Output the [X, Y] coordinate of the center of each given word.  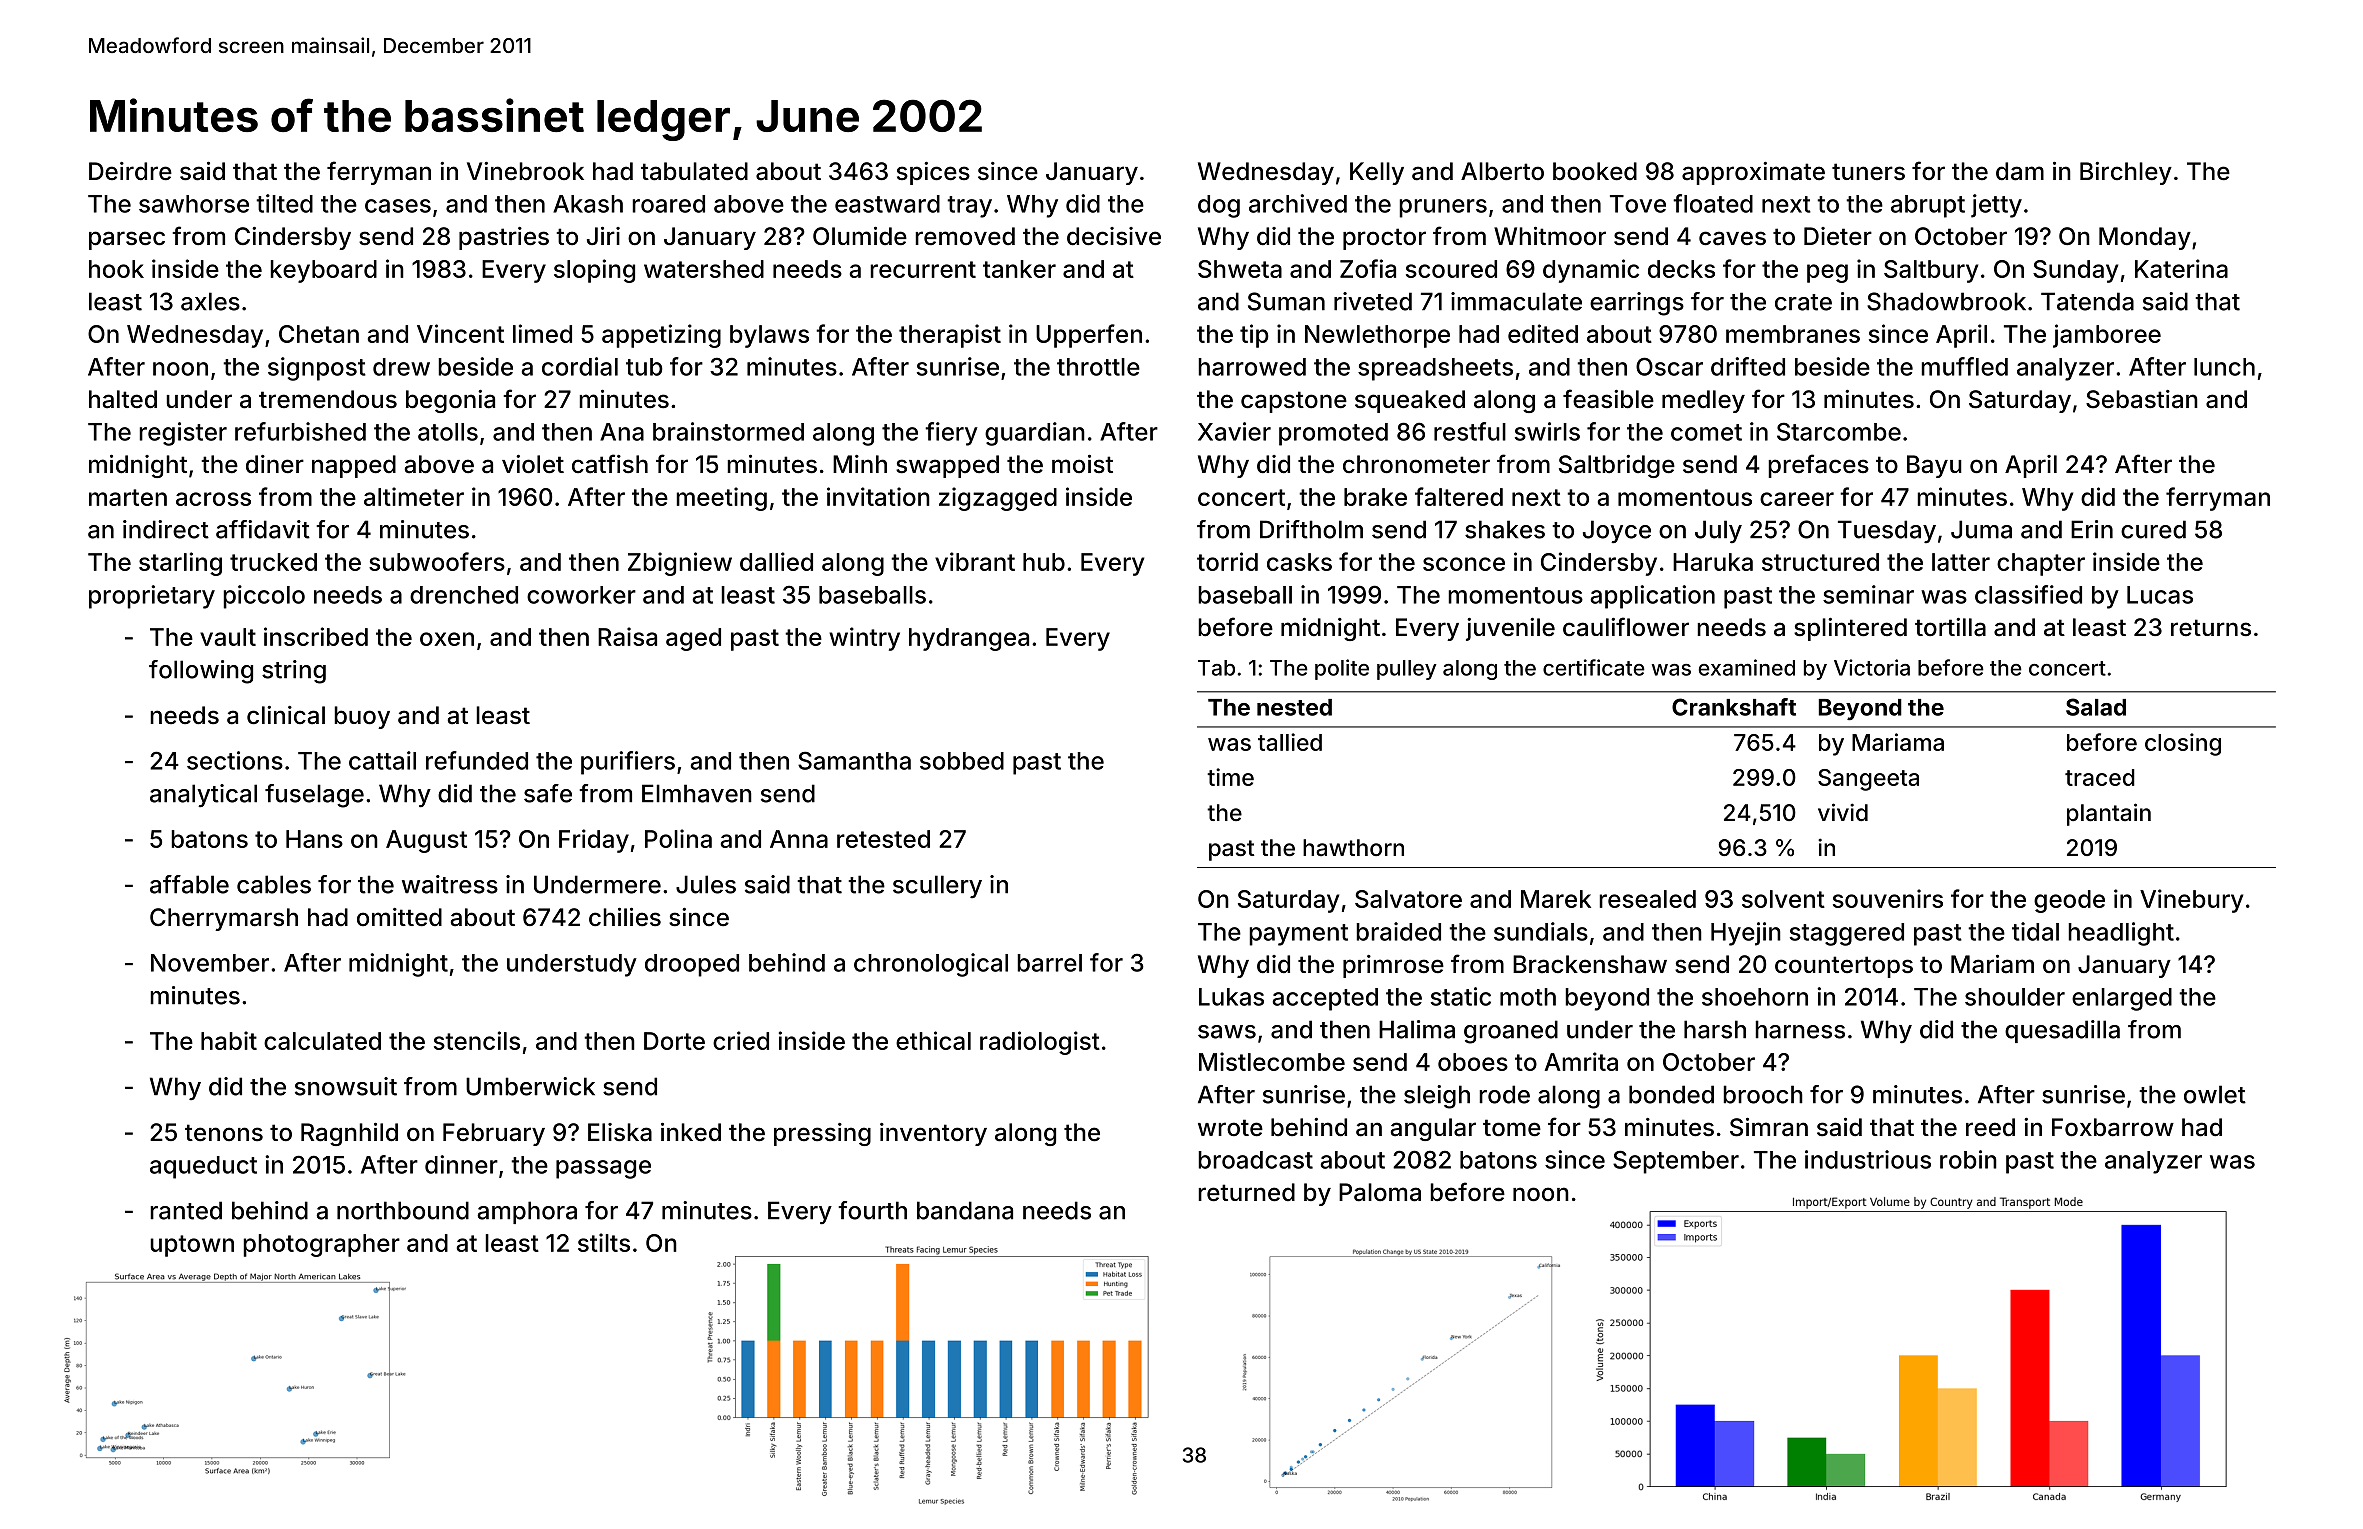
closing [2183, 744]
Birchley [2126, 173]
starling [180, 564]
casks [1299, 562]
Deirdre [130, 171]
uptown [192, 1246]
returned [1246, 1192]
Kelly [1377, 173]
